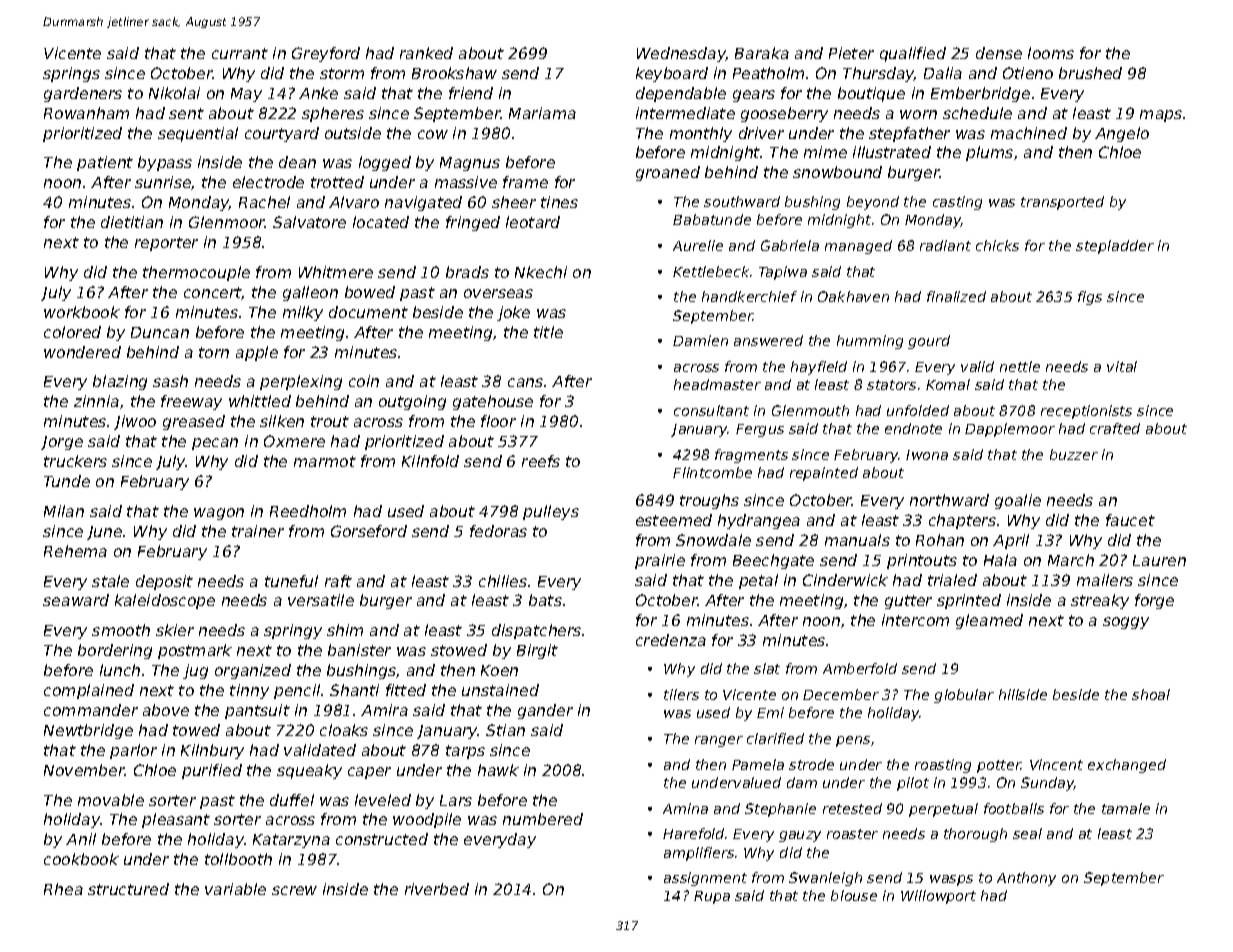 This document has width=1233, height=952. Describe the element at coordinates (841, 694) in the document. I see `December` at that location.
